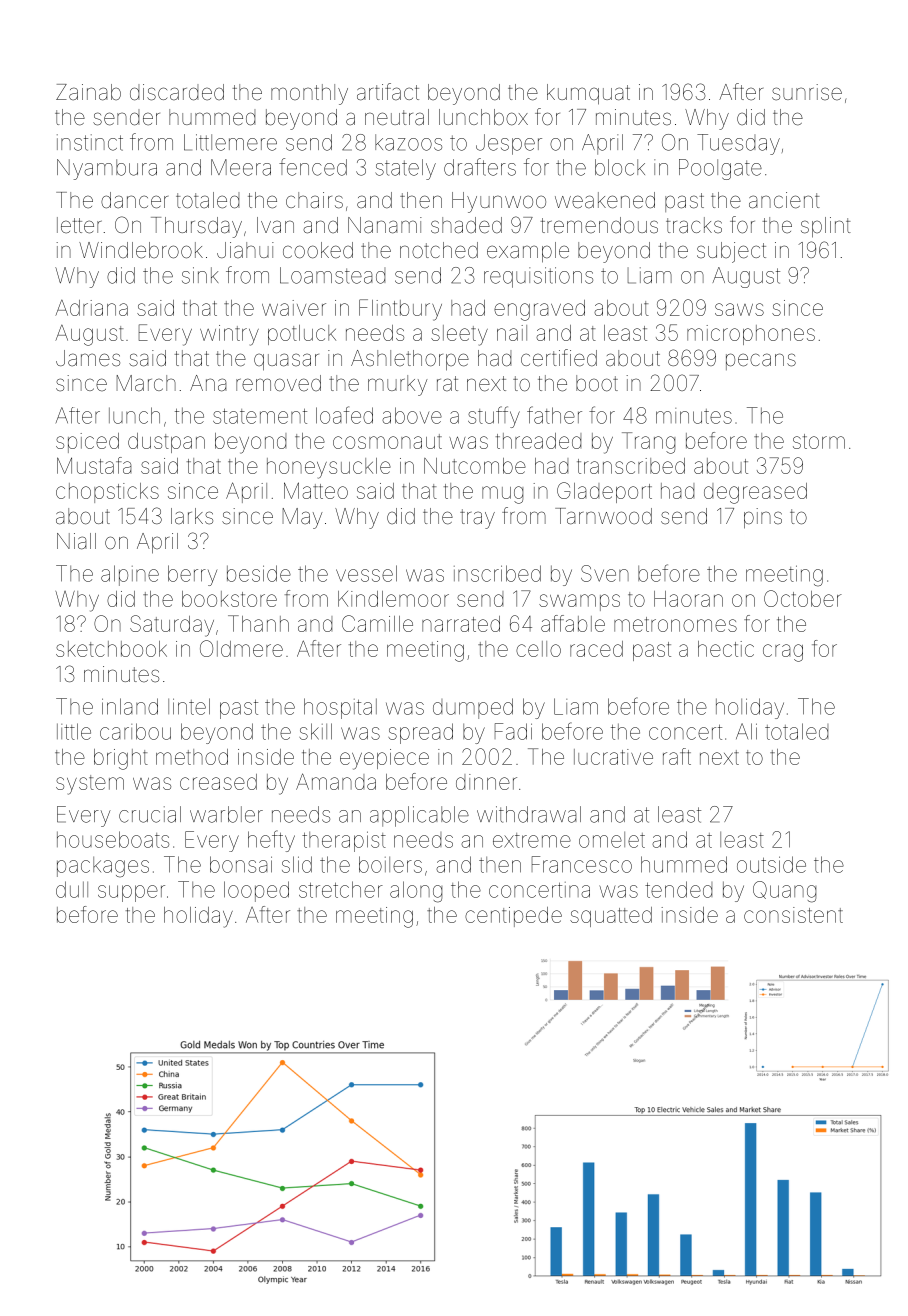 This screenshot has width=908, height=1316. What do you see at coordinates (793, 915) in the screenshot?
I see `consistent` at bounding box center [793, 915].
